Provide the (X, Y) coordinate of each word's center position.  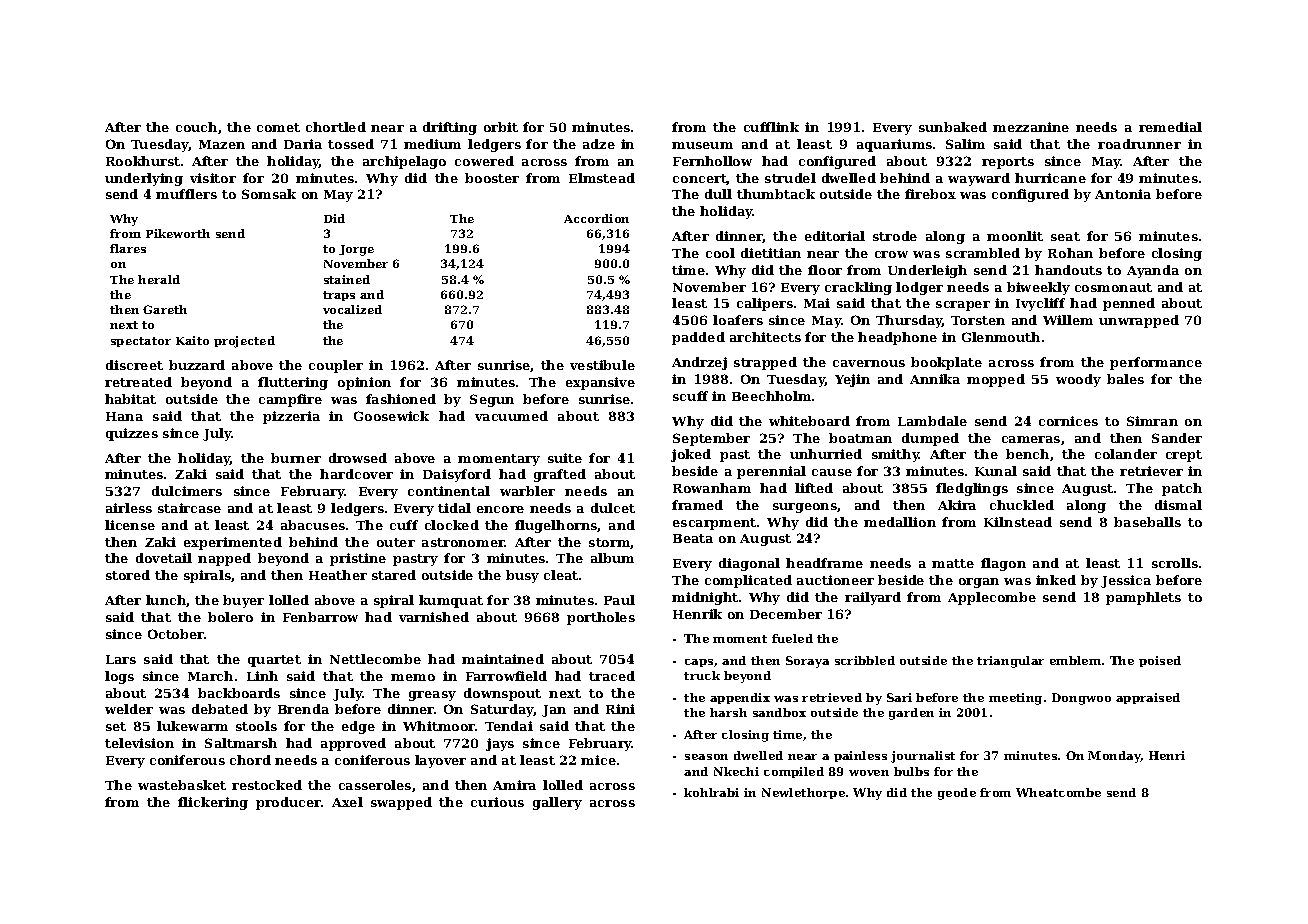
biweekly (1038, 288)
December (786, 614)
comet (278, 127)
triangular (1010, 662)
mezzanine (1031, 127)
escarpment (714, 524)
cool (720, 253)
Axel (347, 802)
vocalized (352, 309)
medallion (900, 522)
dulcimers (187, 491)
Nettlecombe (375, 659)
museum (702, 145)
